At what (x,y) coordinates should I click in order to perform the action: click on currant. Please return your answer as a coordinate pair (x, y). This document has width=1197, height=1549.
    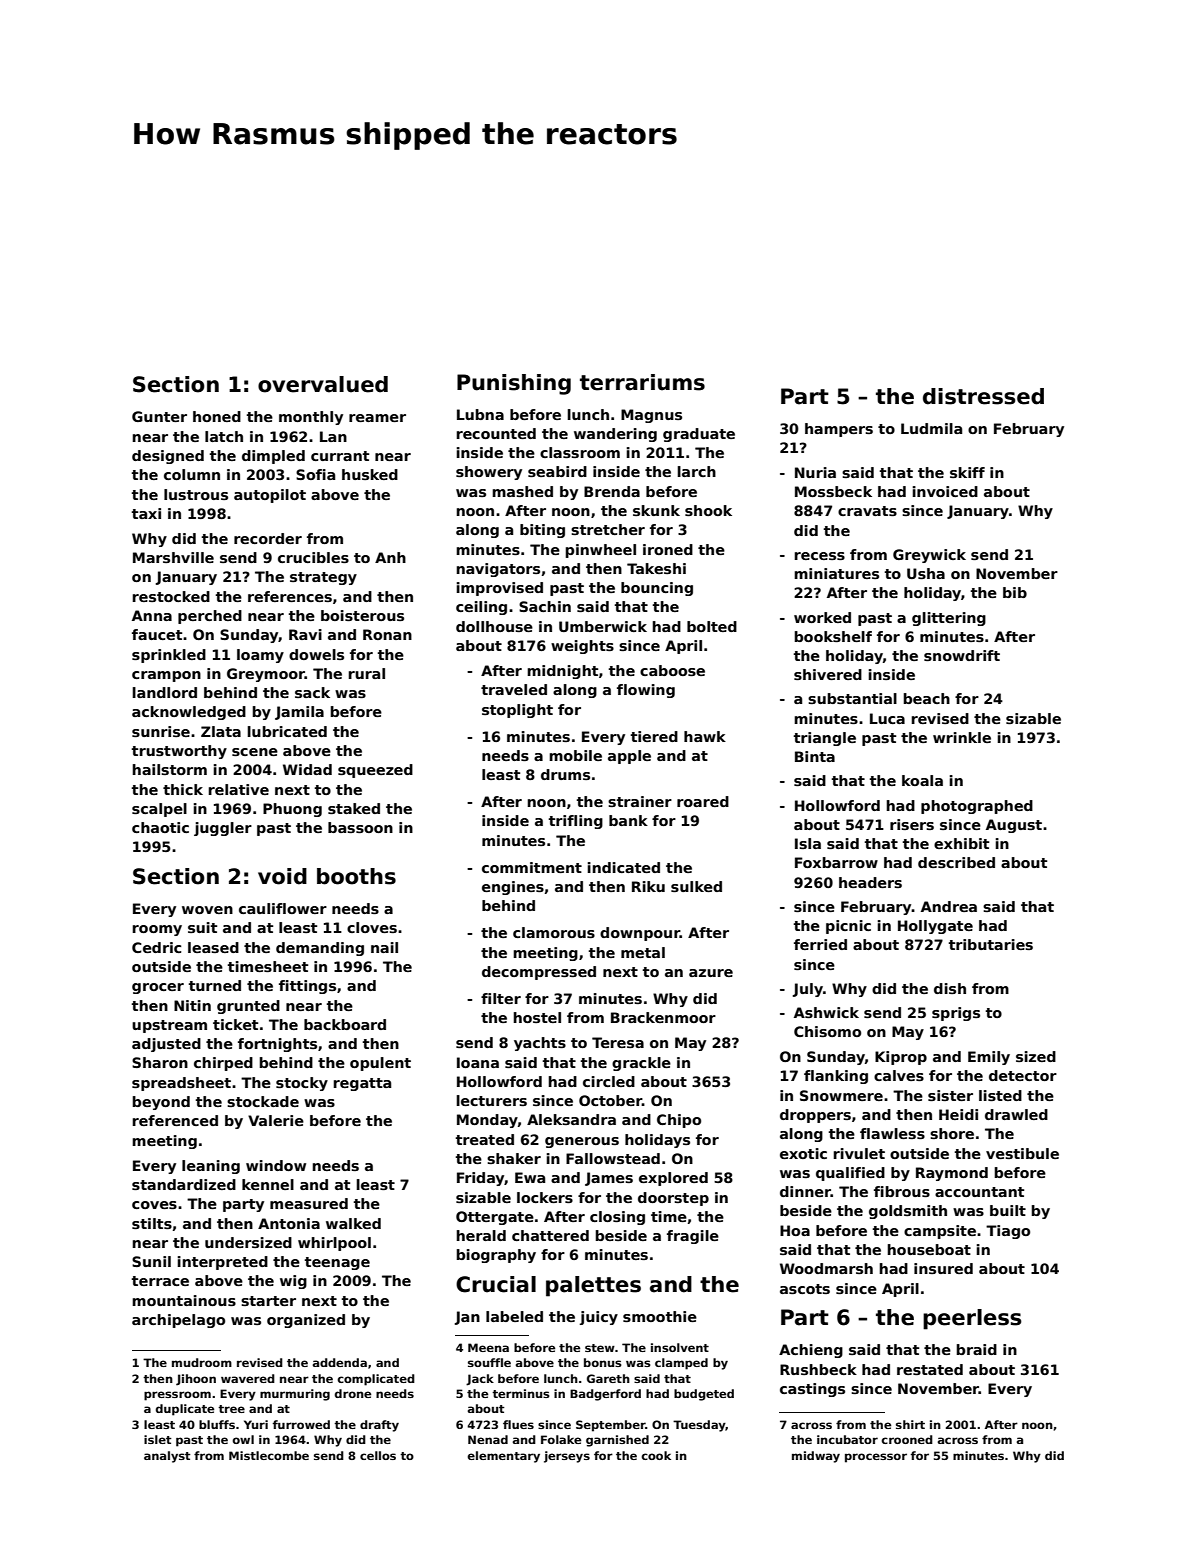
    Looking at the image, I should click on (340, 456).
